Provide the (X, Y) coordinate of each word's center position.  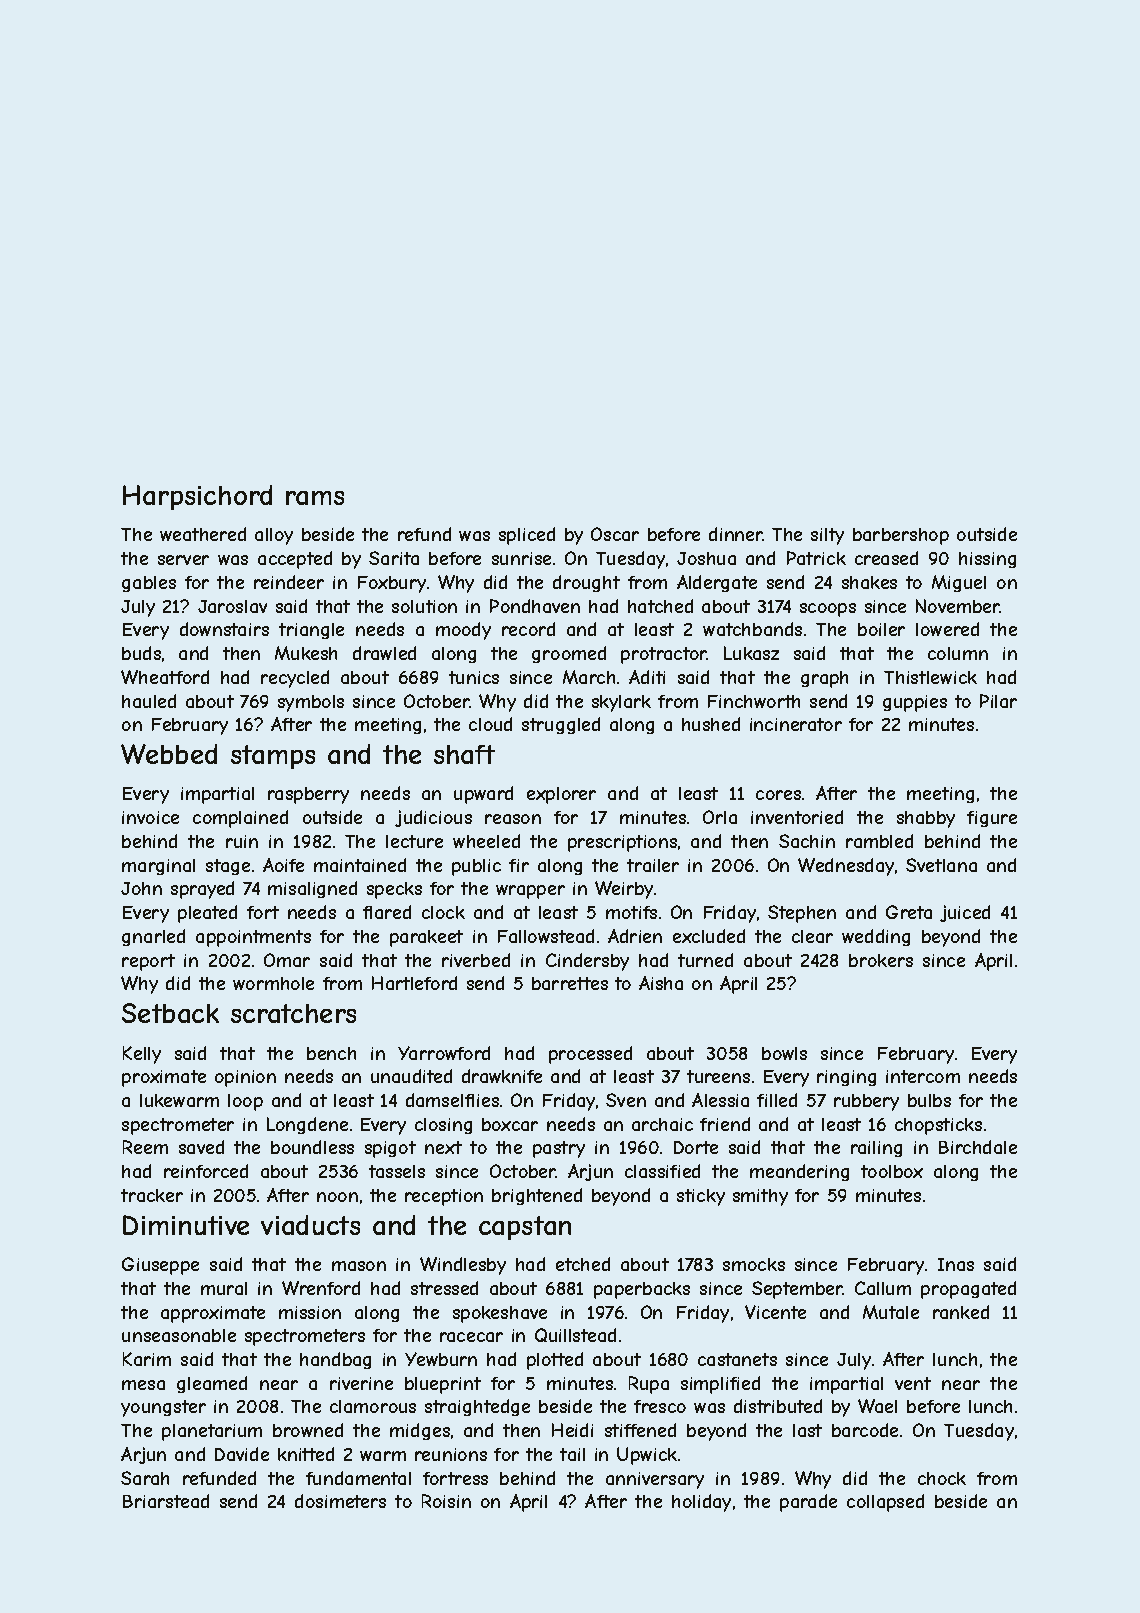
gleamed (212, 1384)
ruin (242, 841)
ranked (961, 1312)
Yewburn (441, 1359)
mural (224, 1288)
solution (424, 606)
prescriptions (622, 843)
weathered (203, 534)
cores (778, 795)
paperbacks (642, 1290)
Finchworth (754, 701)
